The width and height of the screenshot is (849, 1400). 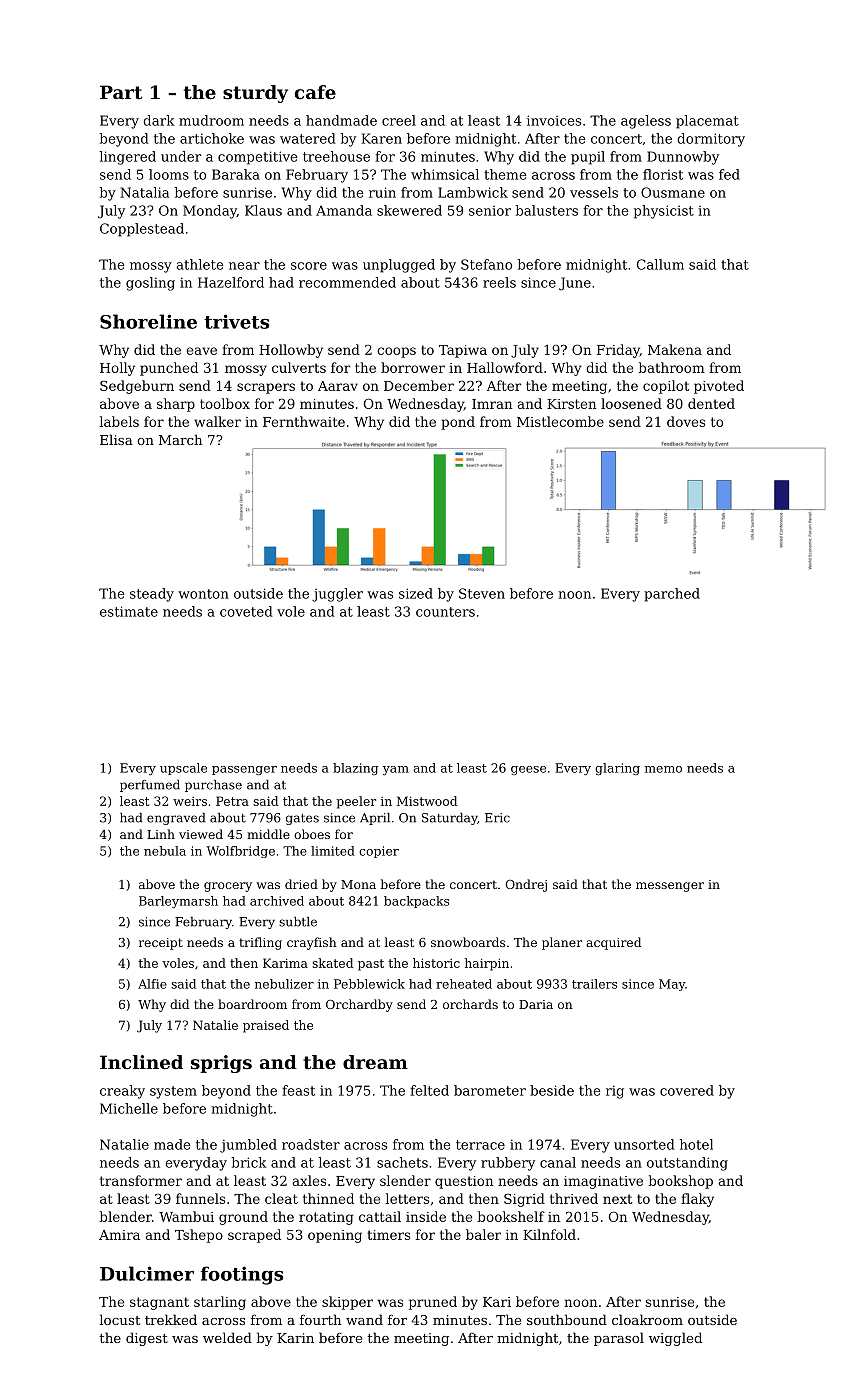 What do you see at coordinates (707, 122) in the screenshot?
I see `placemat` at bounding box center [707, 122].
